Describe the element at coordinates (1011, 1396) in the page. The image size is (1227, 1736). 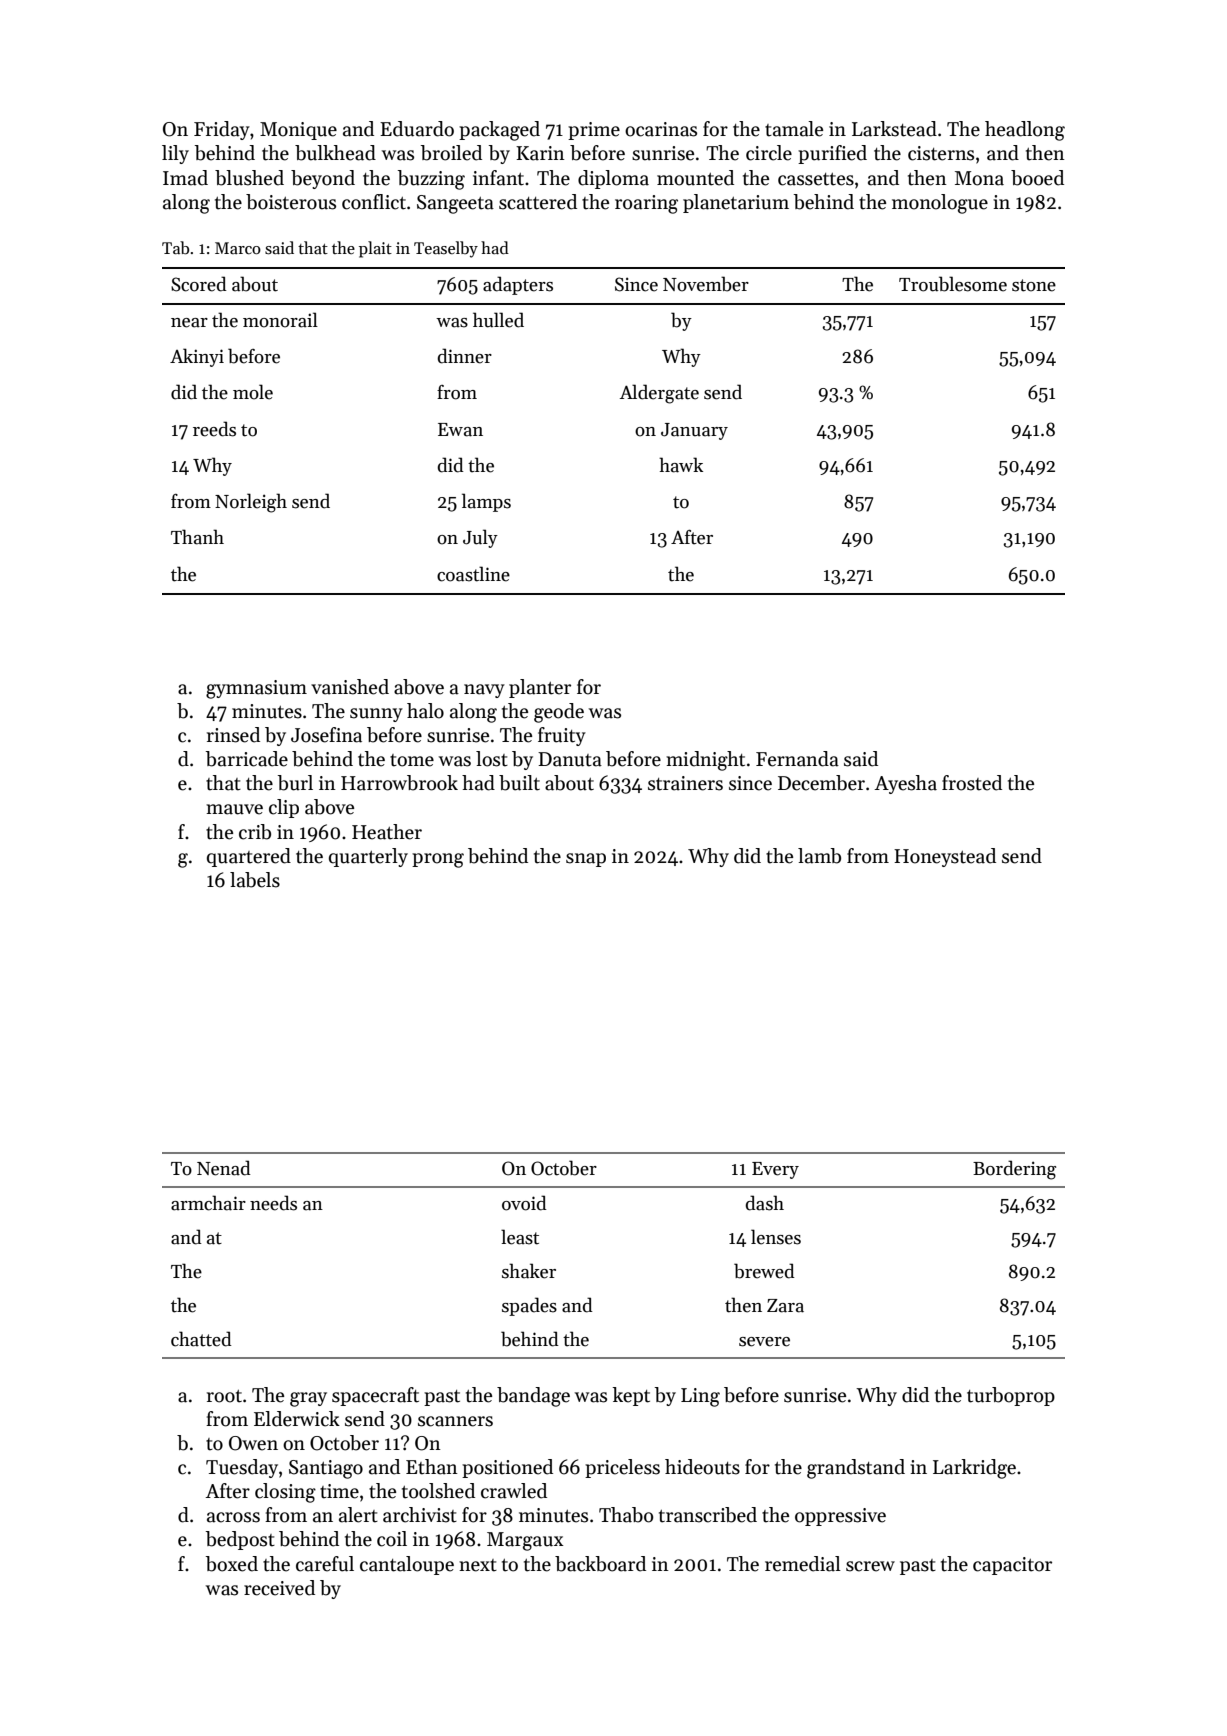
I see `turboprop` at that location.
